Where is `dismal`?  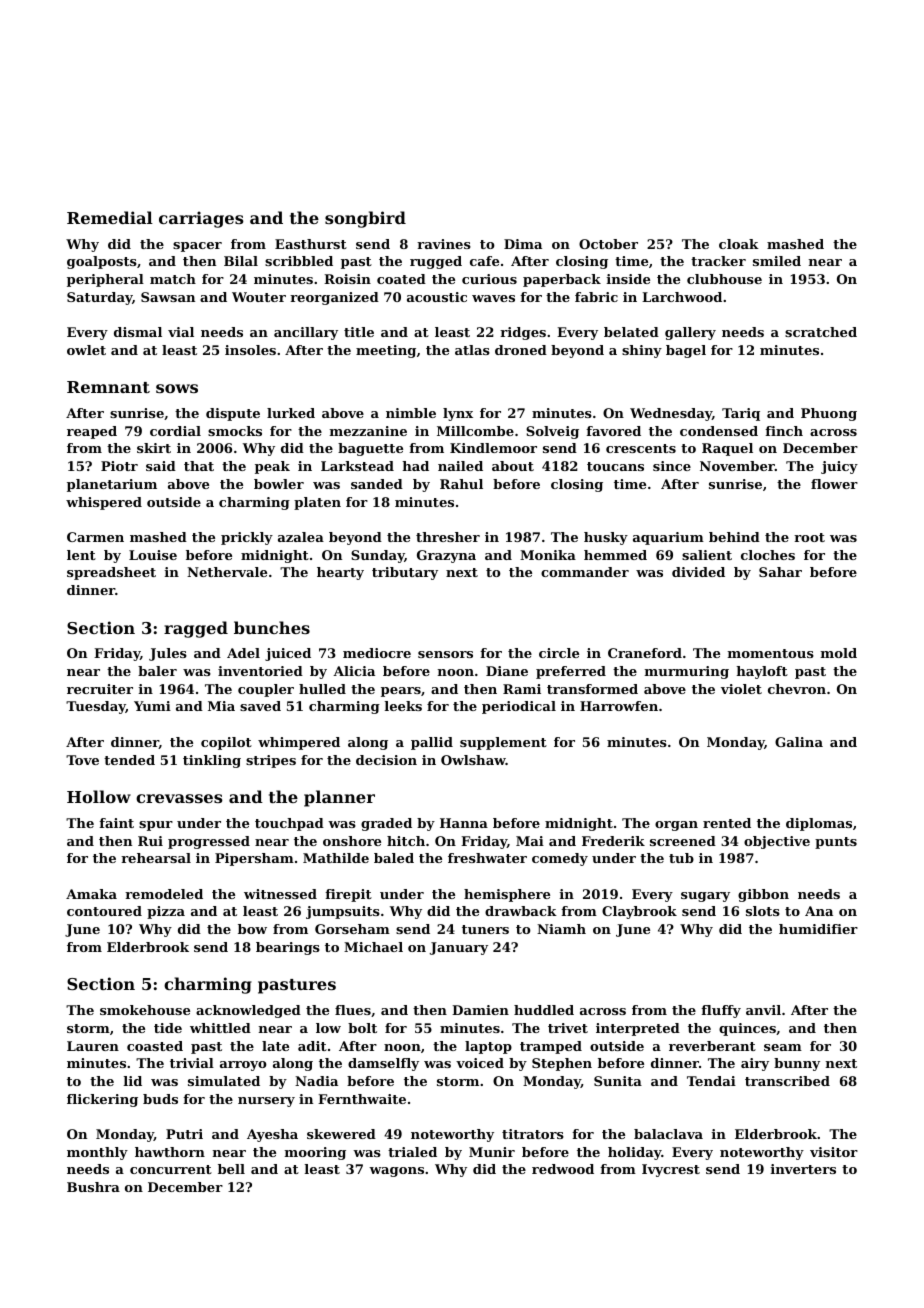
dismal is located at coordinates (138, 332).
